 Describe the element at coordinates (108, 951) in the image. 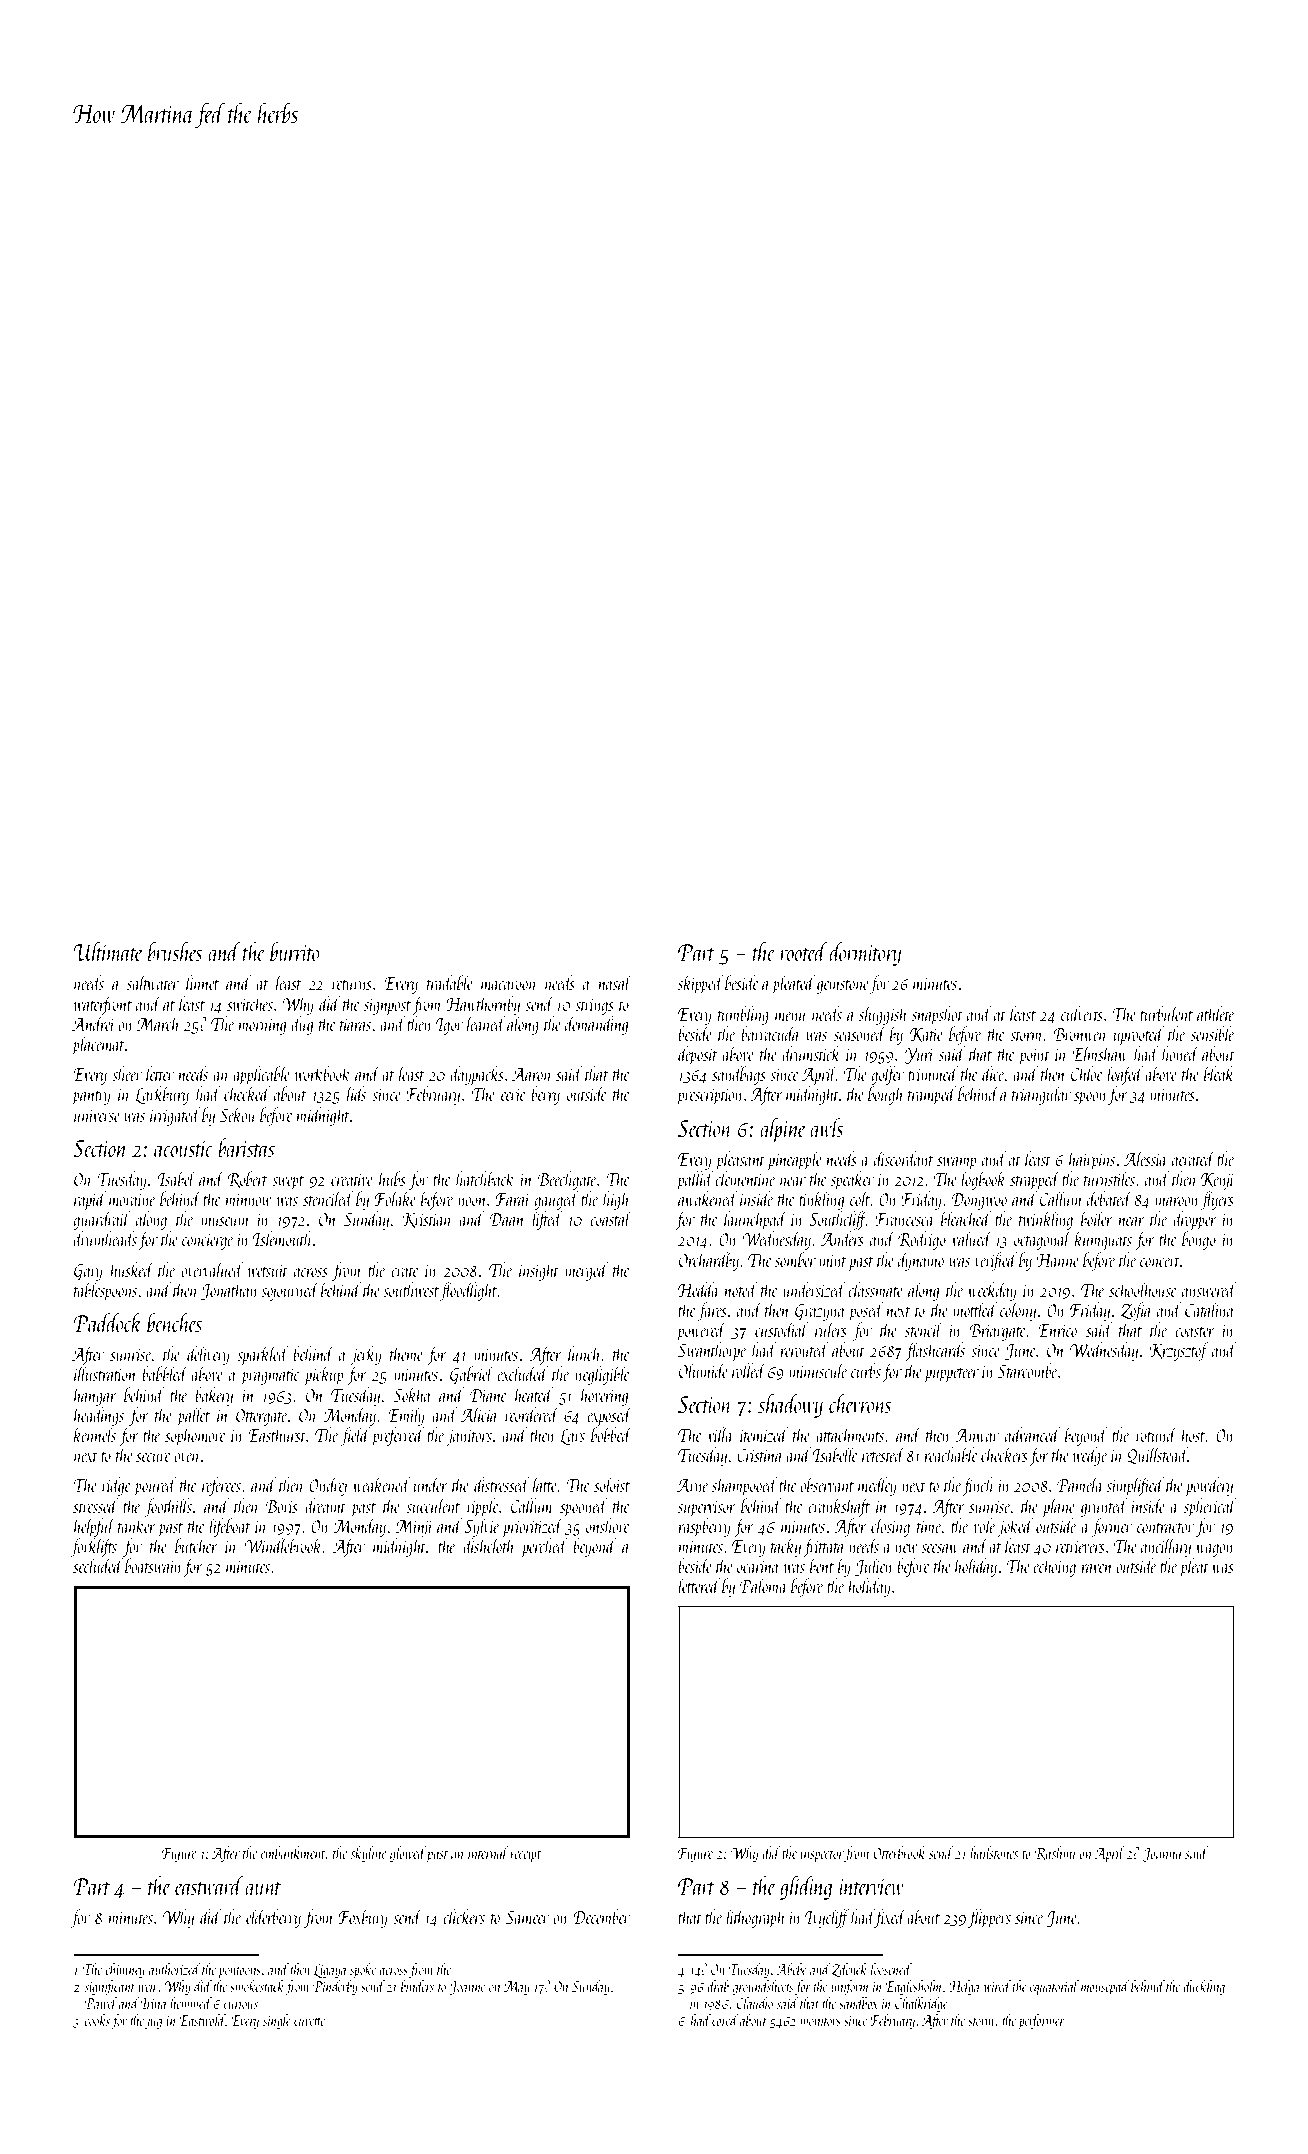

I see `Ultimate` at that location.
